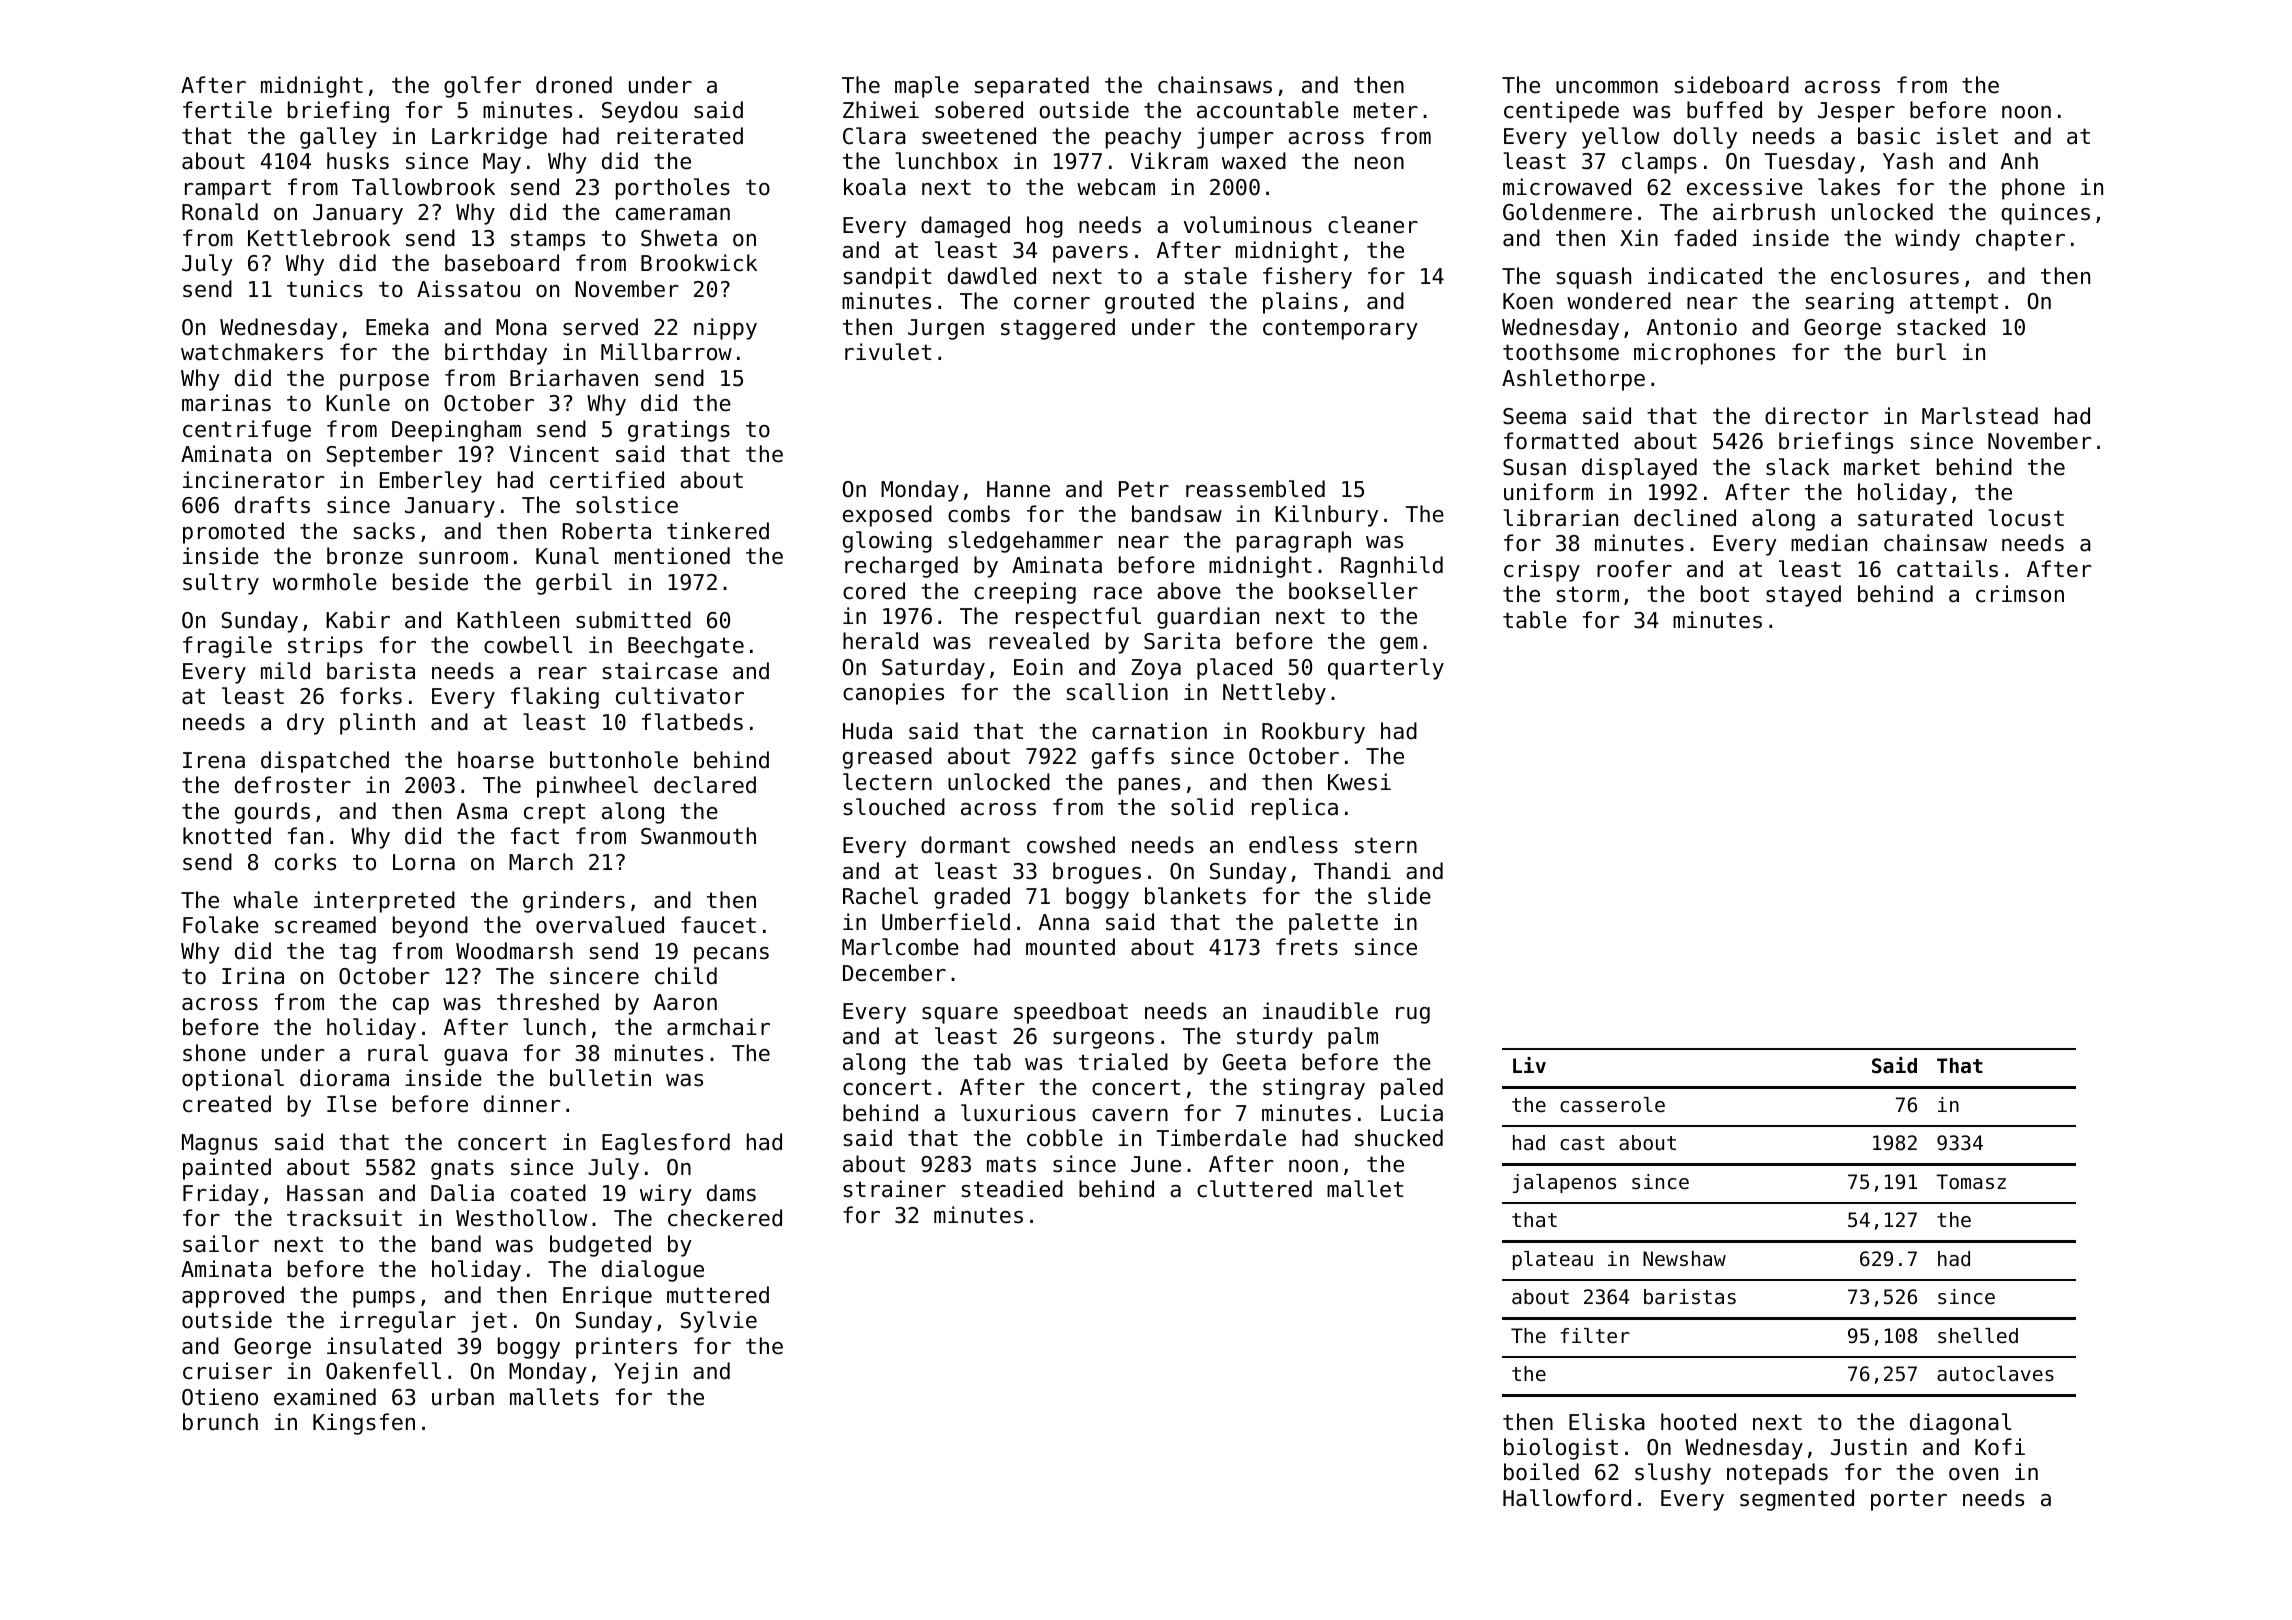  Describe the element at coordinates (1032, 87) in the screenshot. I see `separated` at that location.
